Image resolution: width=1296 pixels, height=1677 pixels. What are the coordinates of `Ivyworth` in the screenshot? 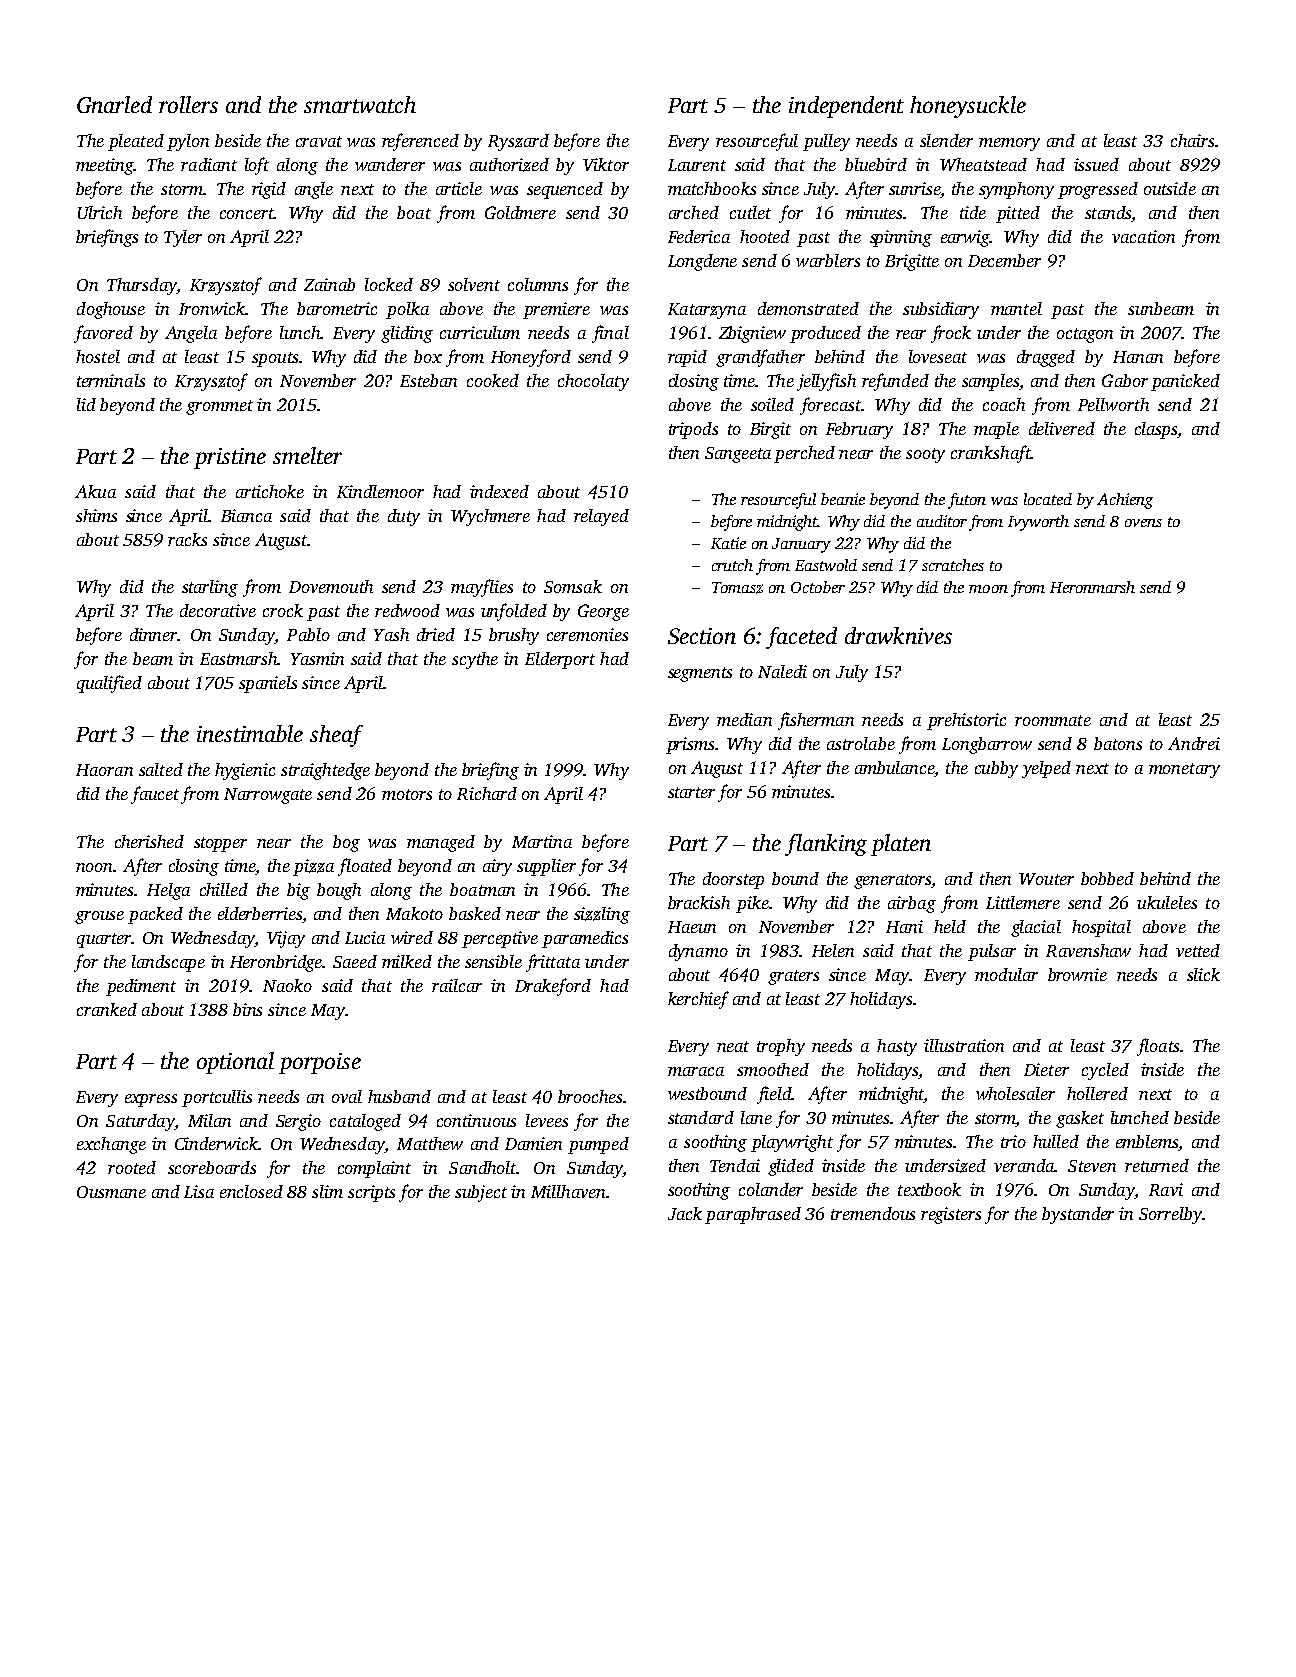 It's located at (1038, 523).
